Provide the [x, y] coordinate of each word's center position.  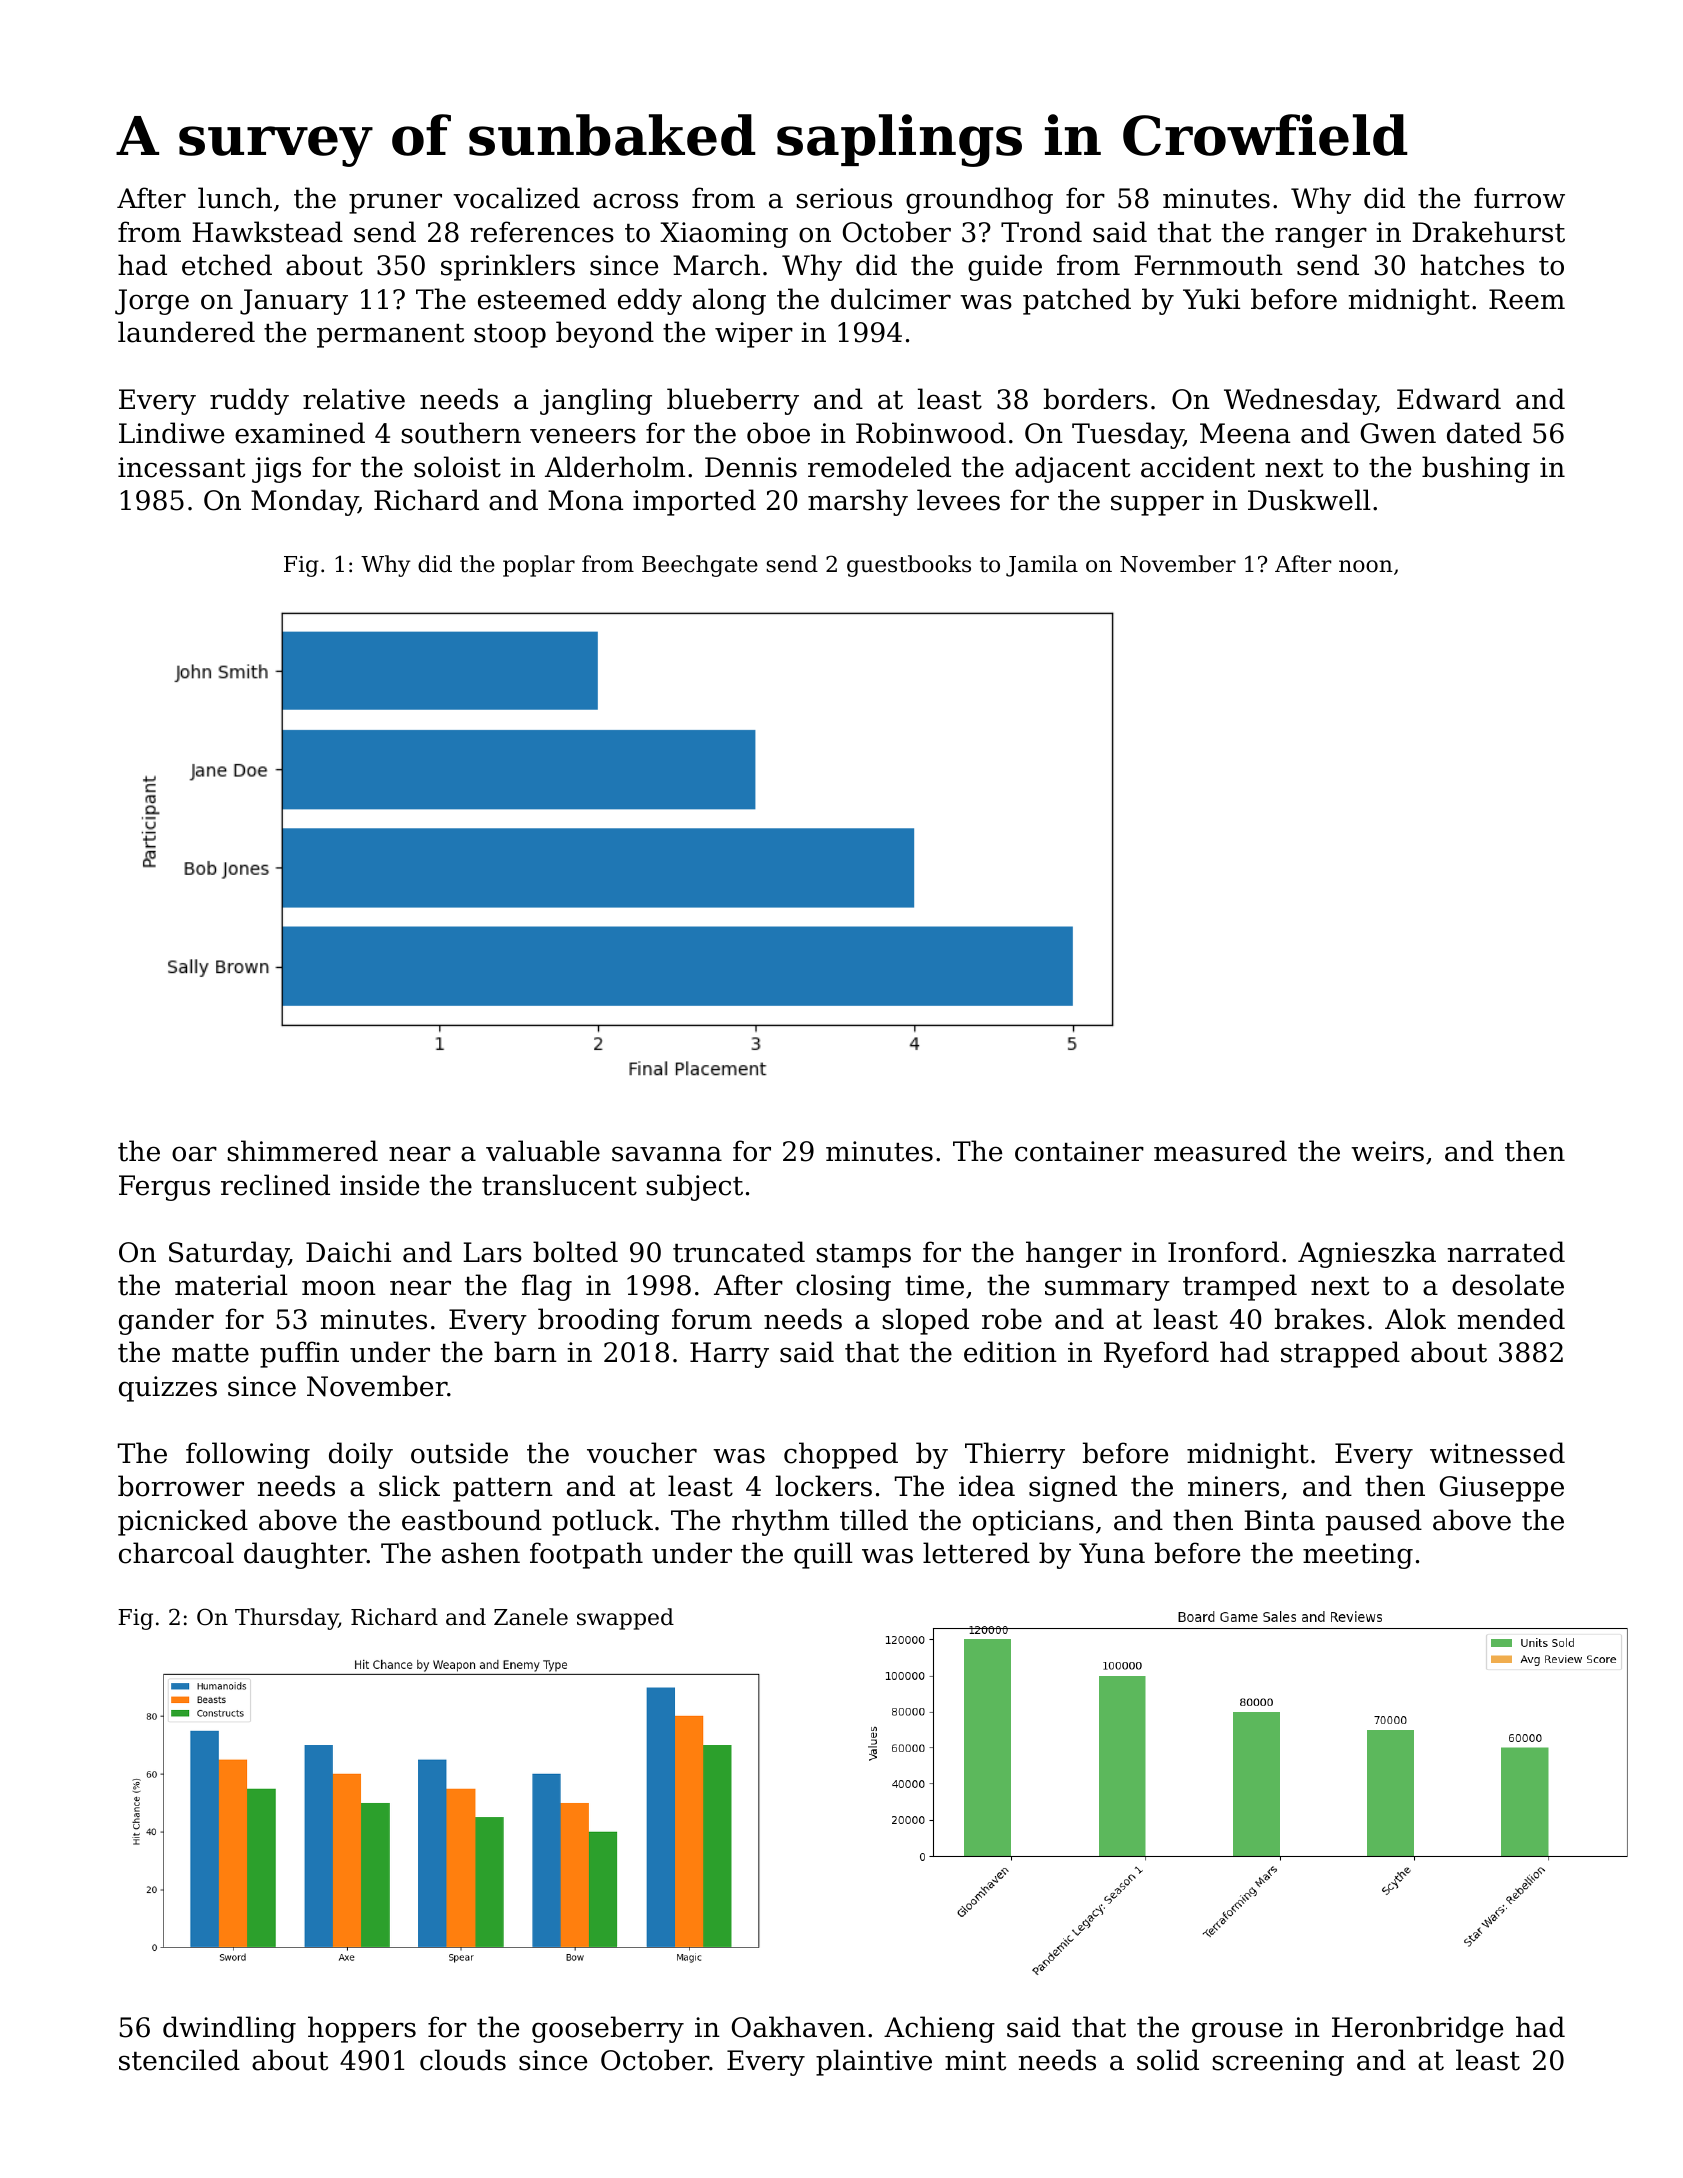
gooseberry [608, 2029]
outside [459, 1453]
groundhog [979, 200]
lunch [235, 198]
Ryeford [1156, 1354]
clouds [463, 2060]
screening [1278, 2063]
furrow [1519, 198]
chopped [841, 1455]
